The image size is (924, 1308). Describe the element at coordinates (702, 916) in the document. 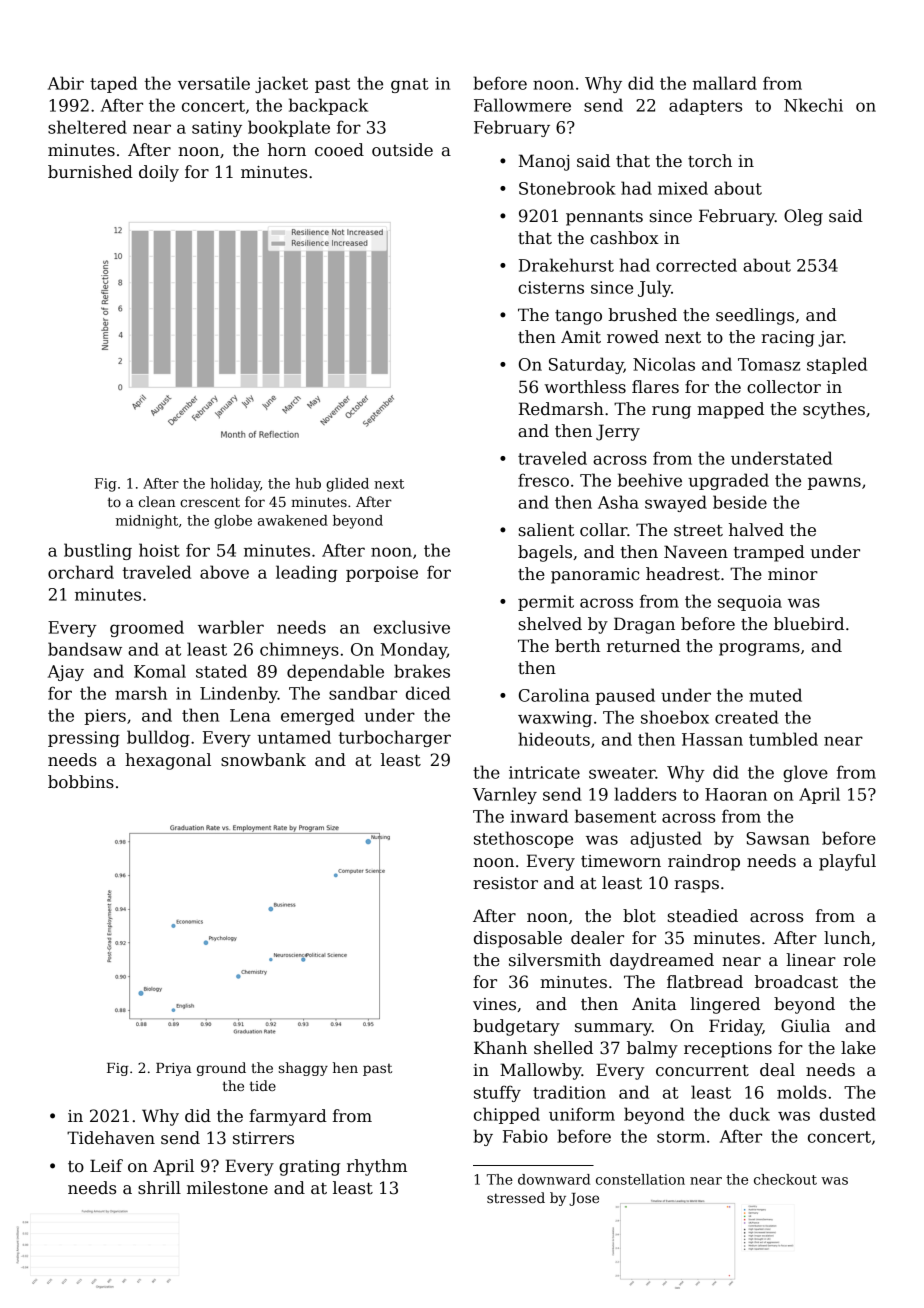

I see `steadied` at that location.
